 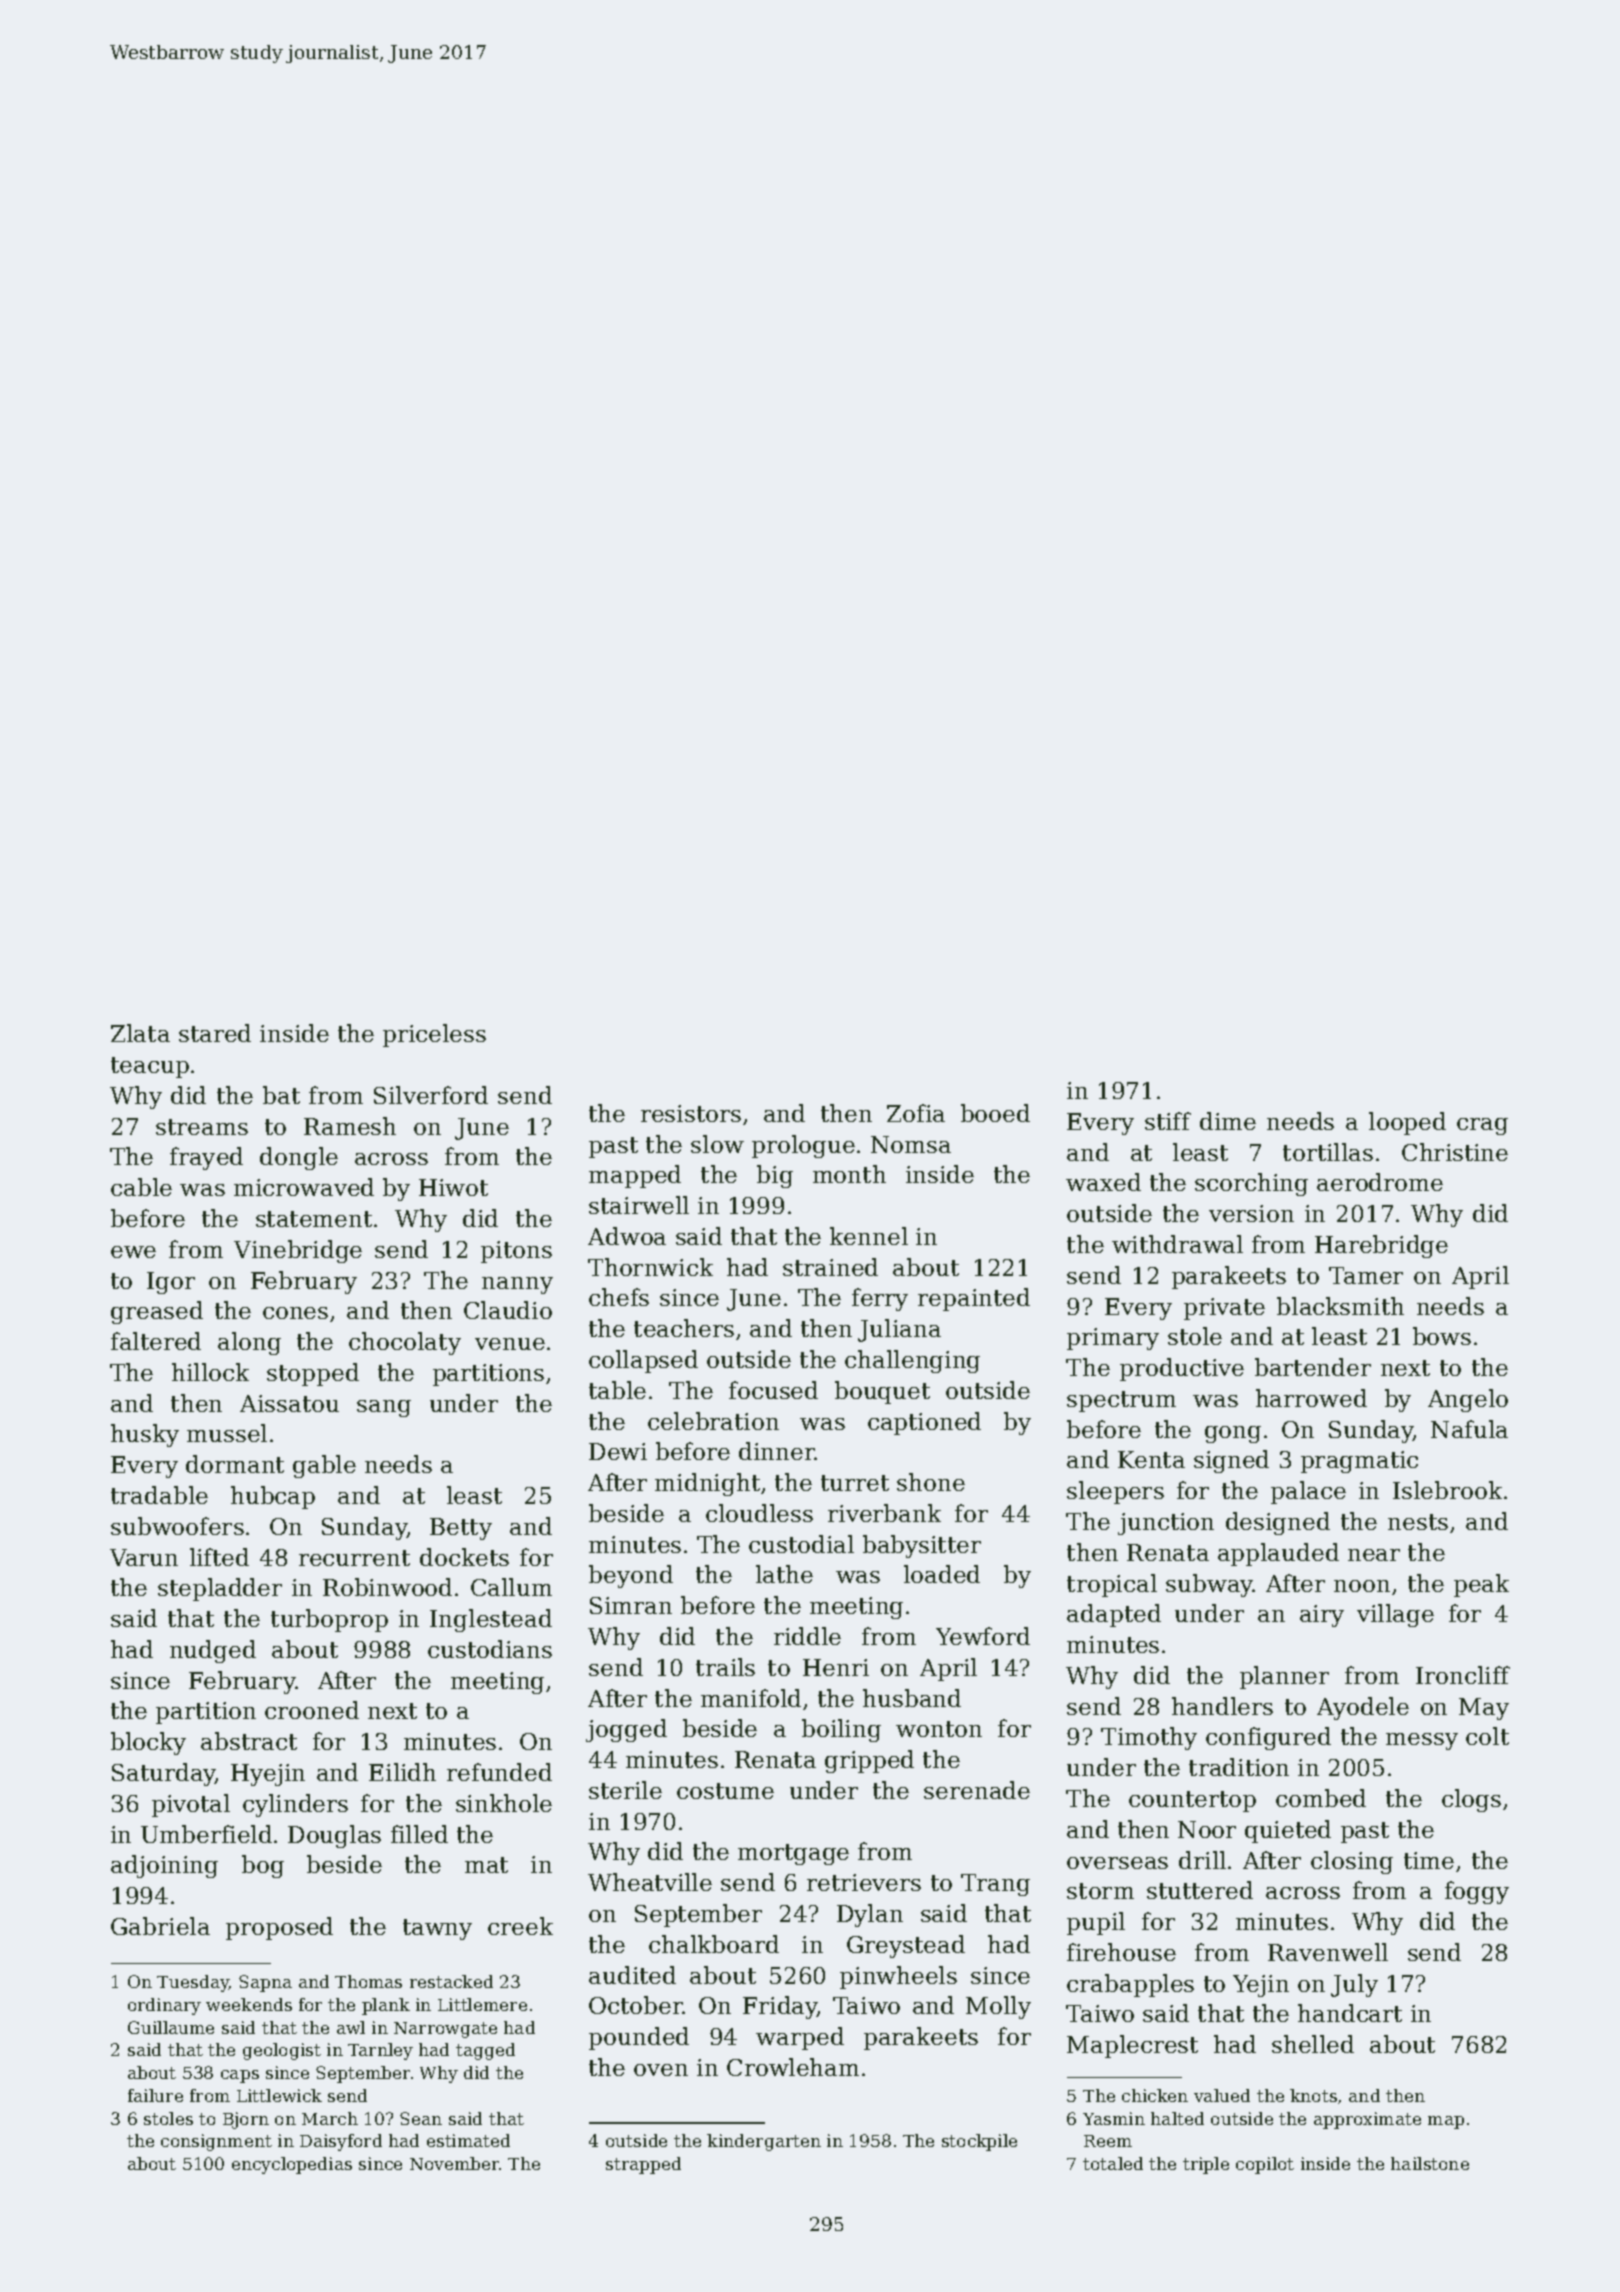 What do you see at coordinates (691, 1113) in the screenshot?
I see `resistors` at bounding box center [691, 1113].
